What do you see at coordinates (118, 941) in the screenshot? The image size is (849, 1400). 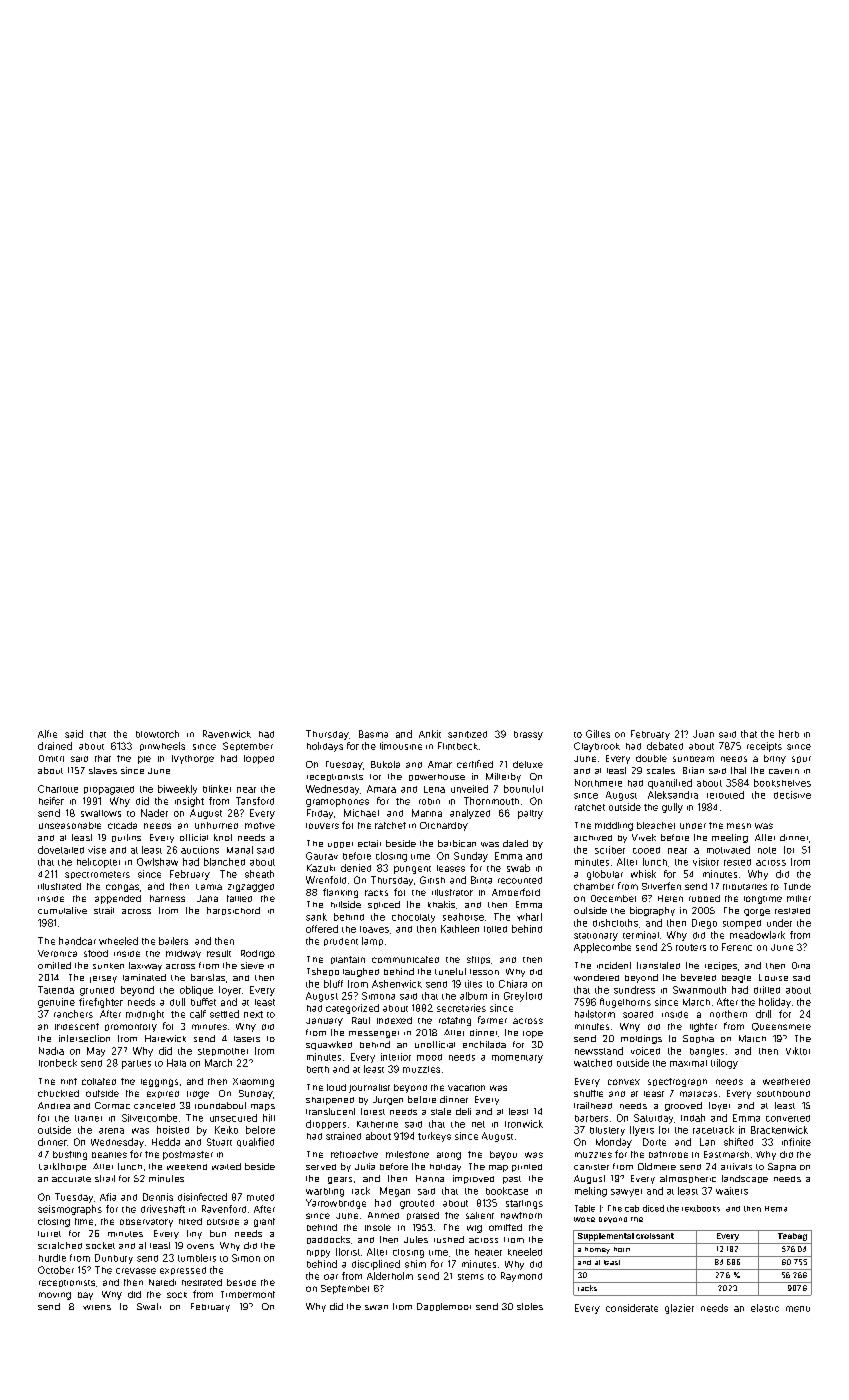 I see `wheeled` at bounding box center [118, 941].
